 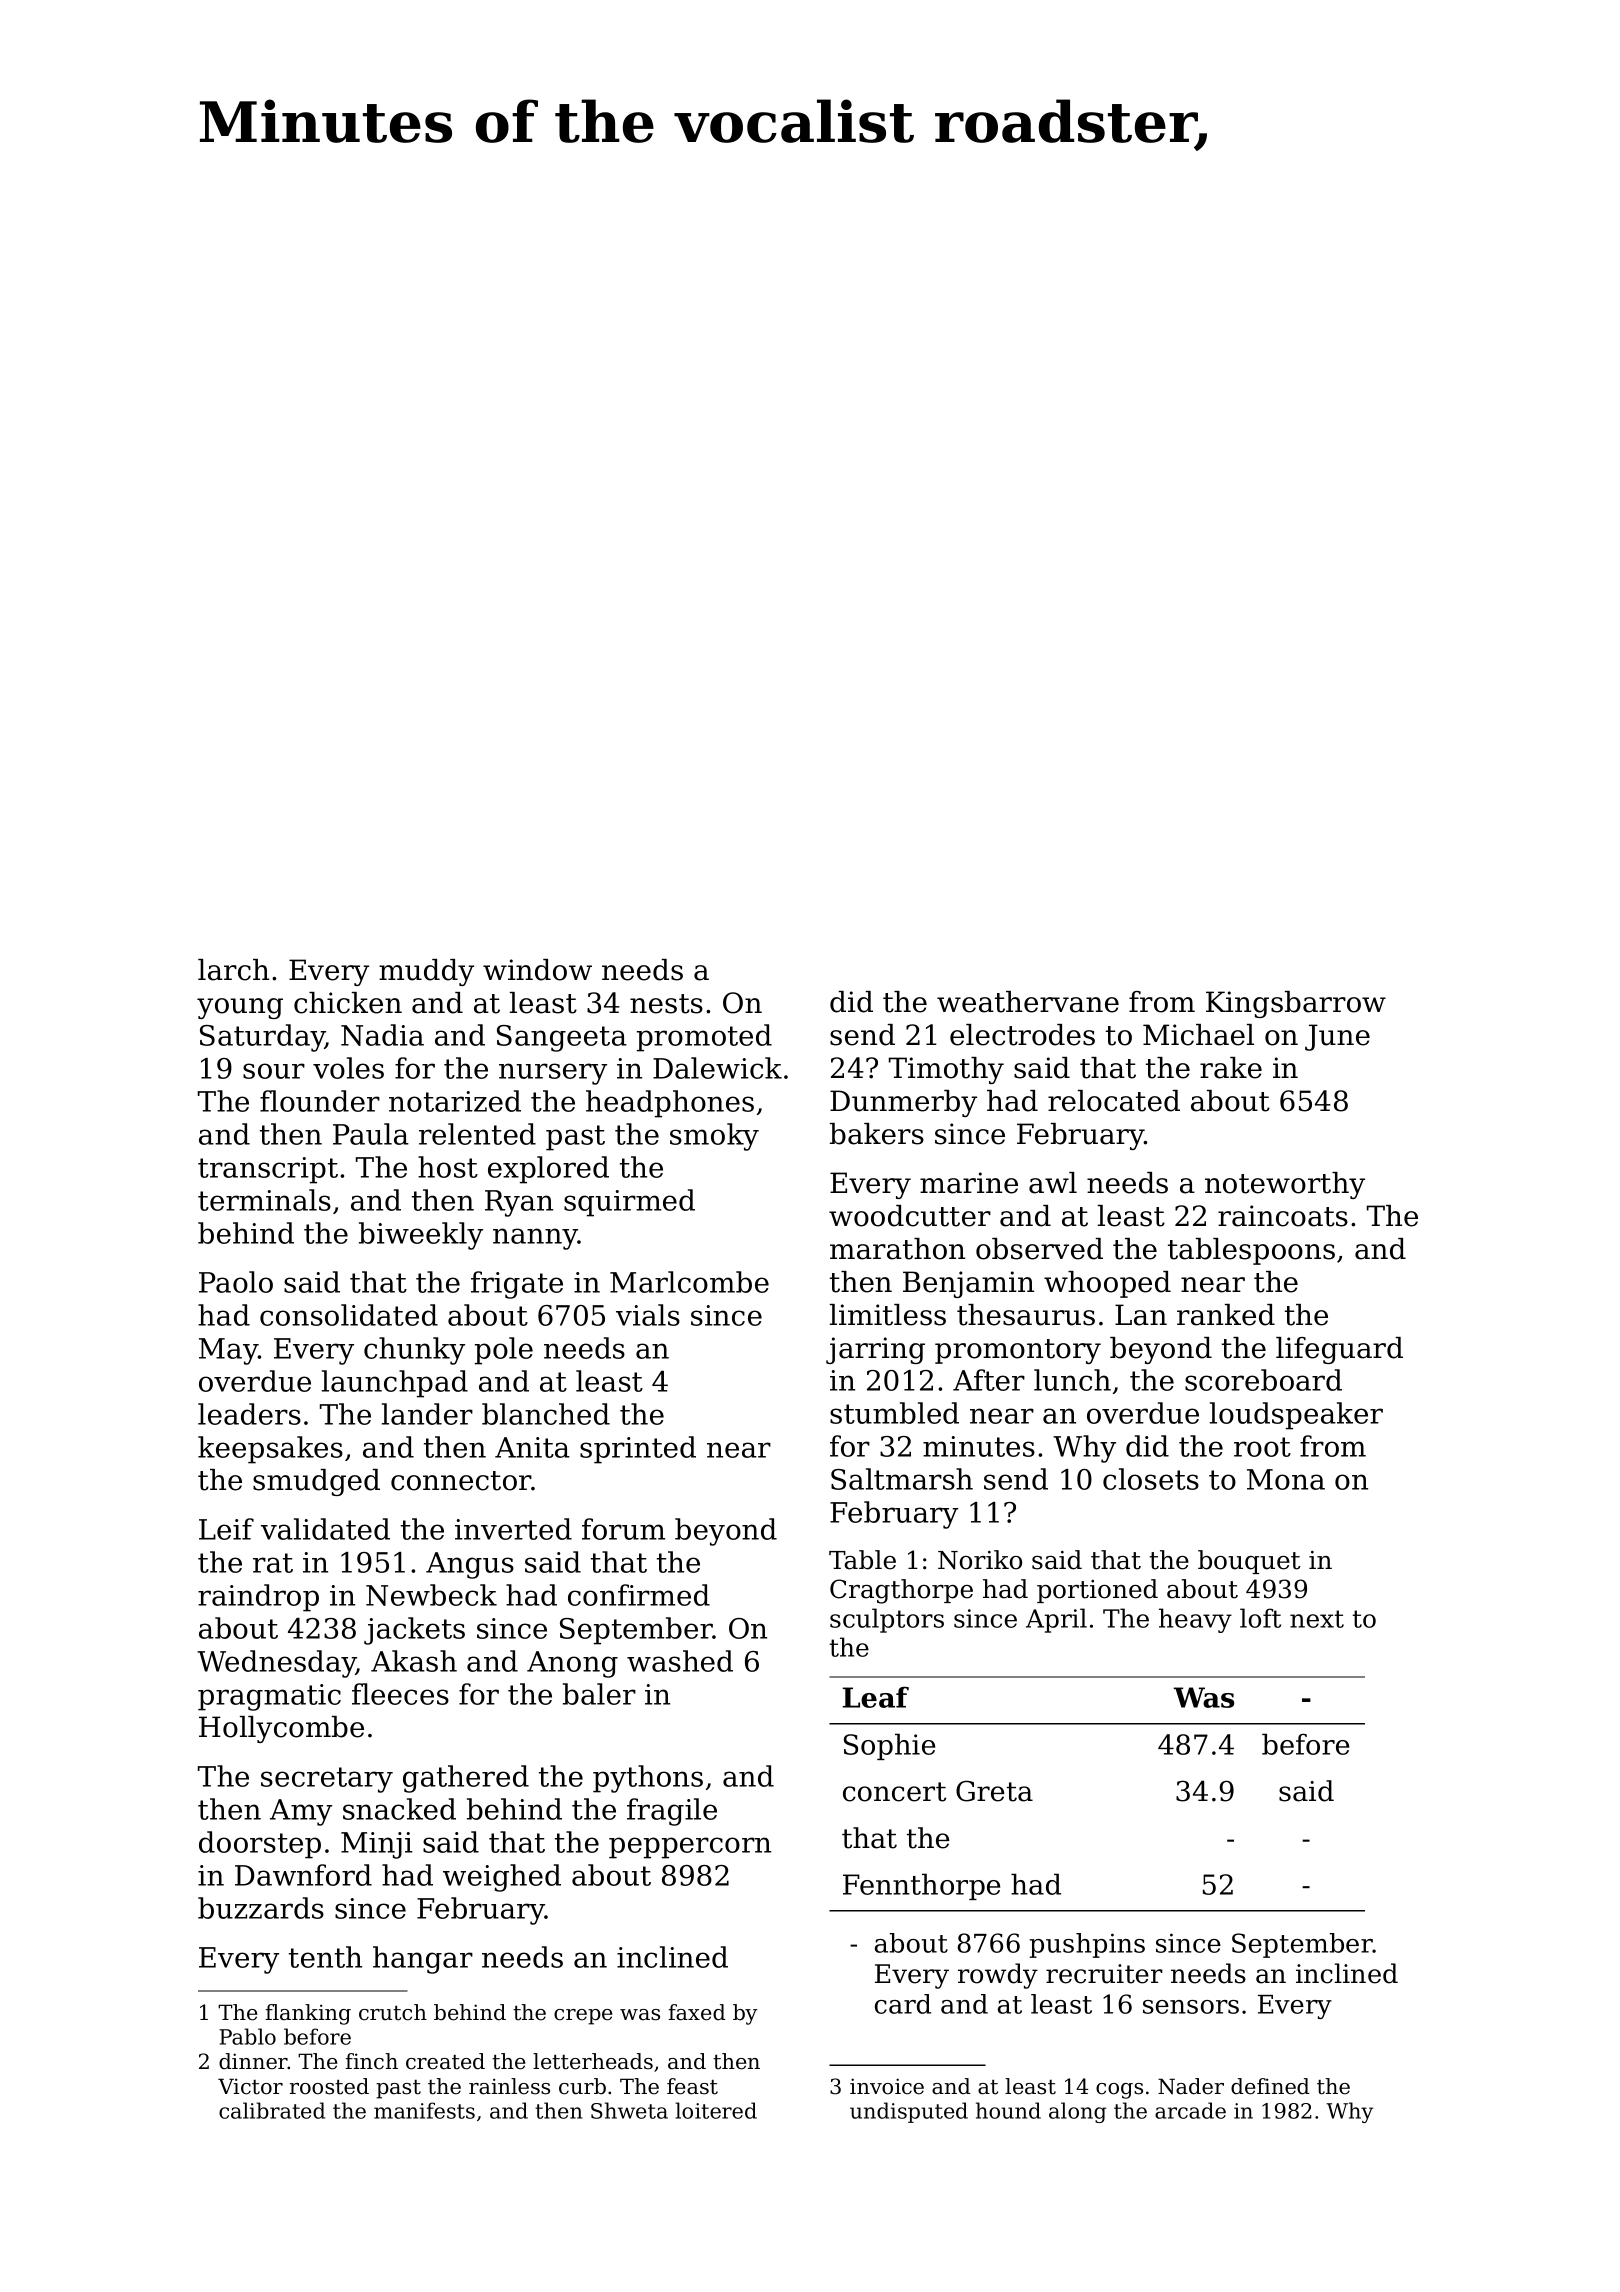 What do you see at coordinates (1008, 2110) in the screenshot?
I see `hound` at bounding box center [1008, 2110].
